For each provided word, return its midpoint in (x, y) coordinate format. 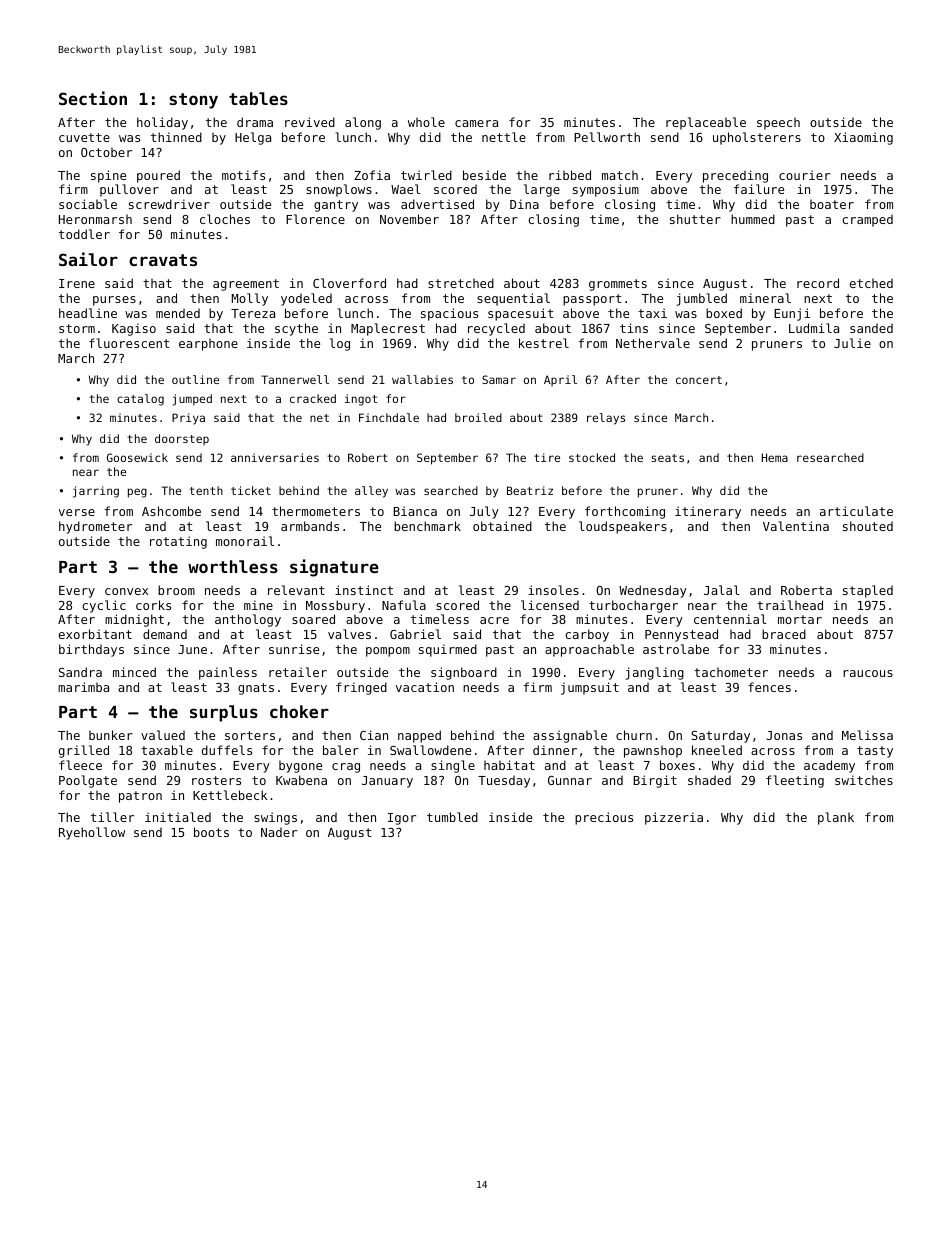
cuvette (84, 137)
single (453, 766)
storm (77, 328)
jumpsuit (590, 688)
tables (258, 98)
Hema (775, 457)
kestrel (544, 343)
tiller (112, 817)
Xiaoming (863, 138)
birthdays (91, 650)
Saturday (720, 736)
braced (784, 634)
